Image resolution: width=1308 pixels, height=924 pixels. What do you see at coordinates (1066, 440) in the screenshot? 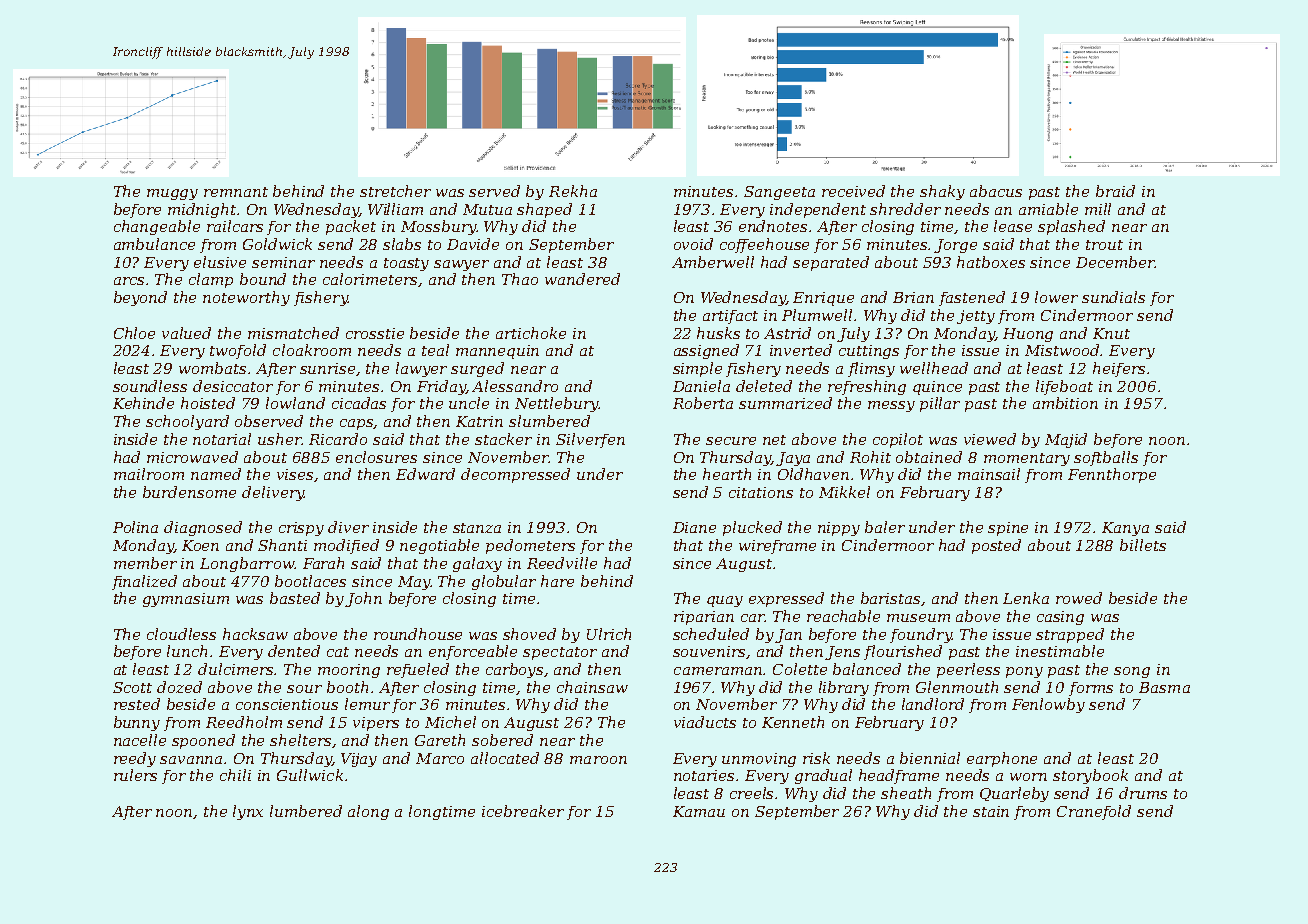
I see `Majid` at bounding box center [1066, 440].
